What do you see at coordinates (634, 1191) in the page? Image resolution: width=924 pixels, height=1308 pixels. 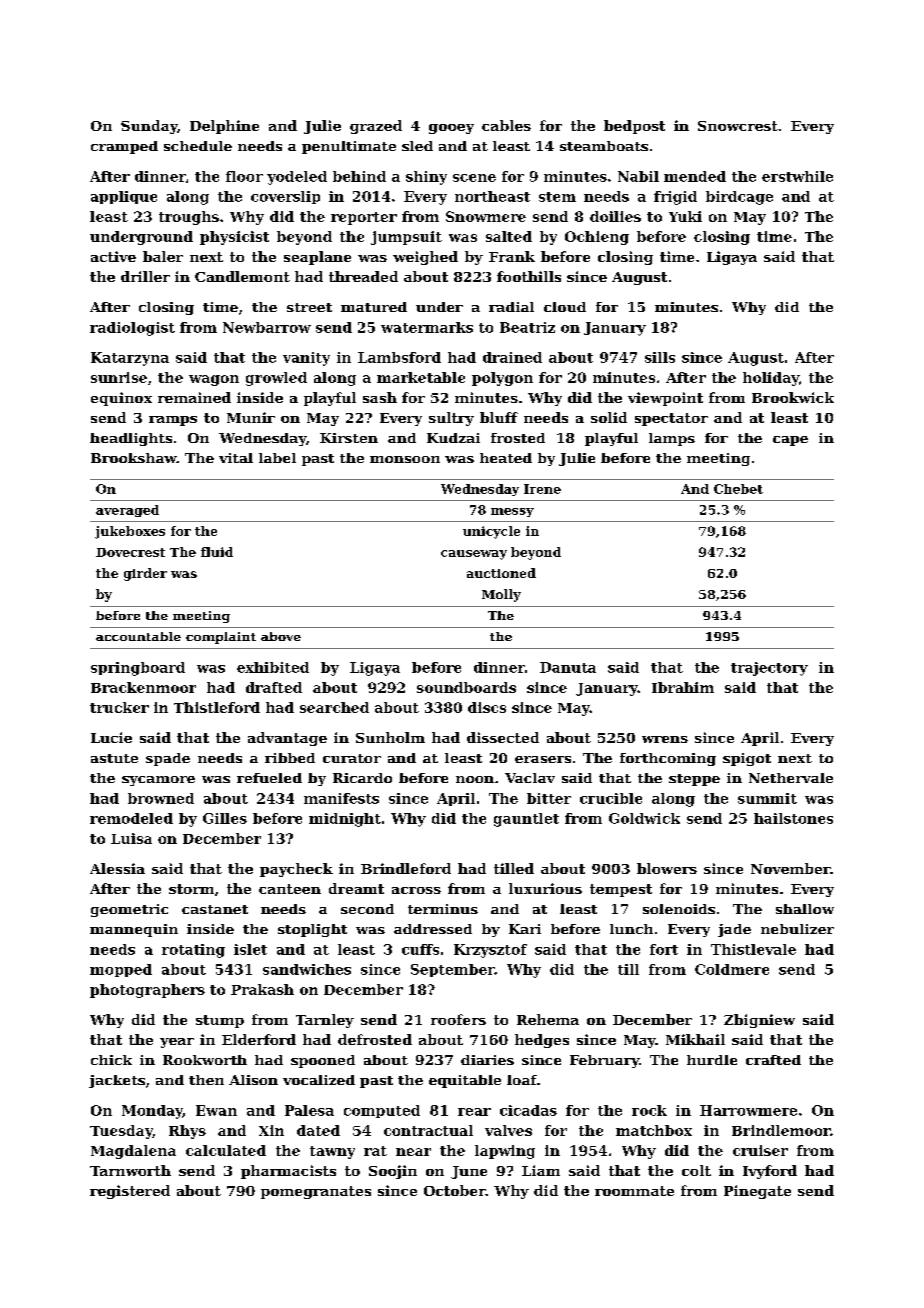 I see `roommate` at bounding box center [634, 1191].
